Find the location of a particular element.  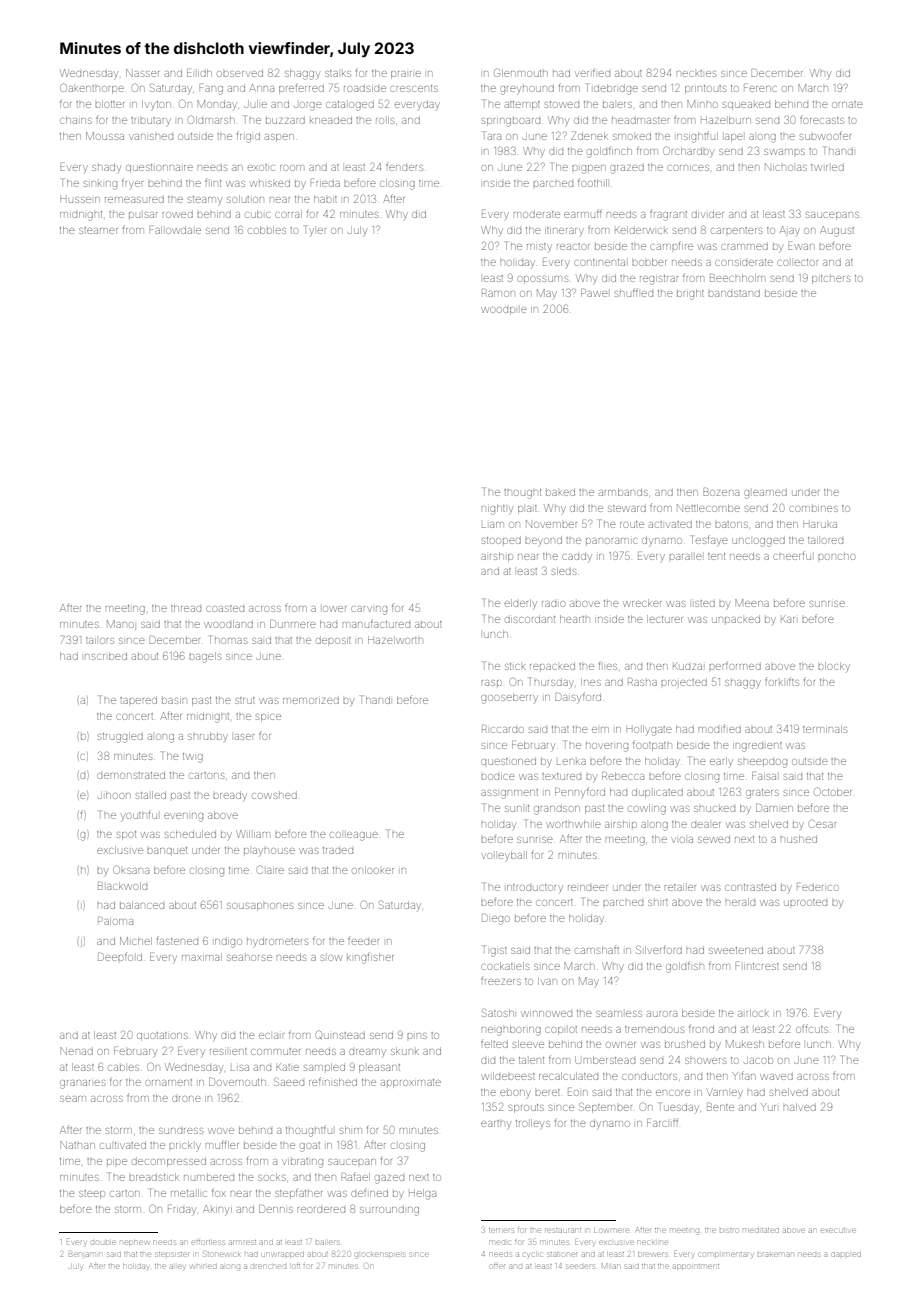

wove is located at coordinates (221, 1131).
